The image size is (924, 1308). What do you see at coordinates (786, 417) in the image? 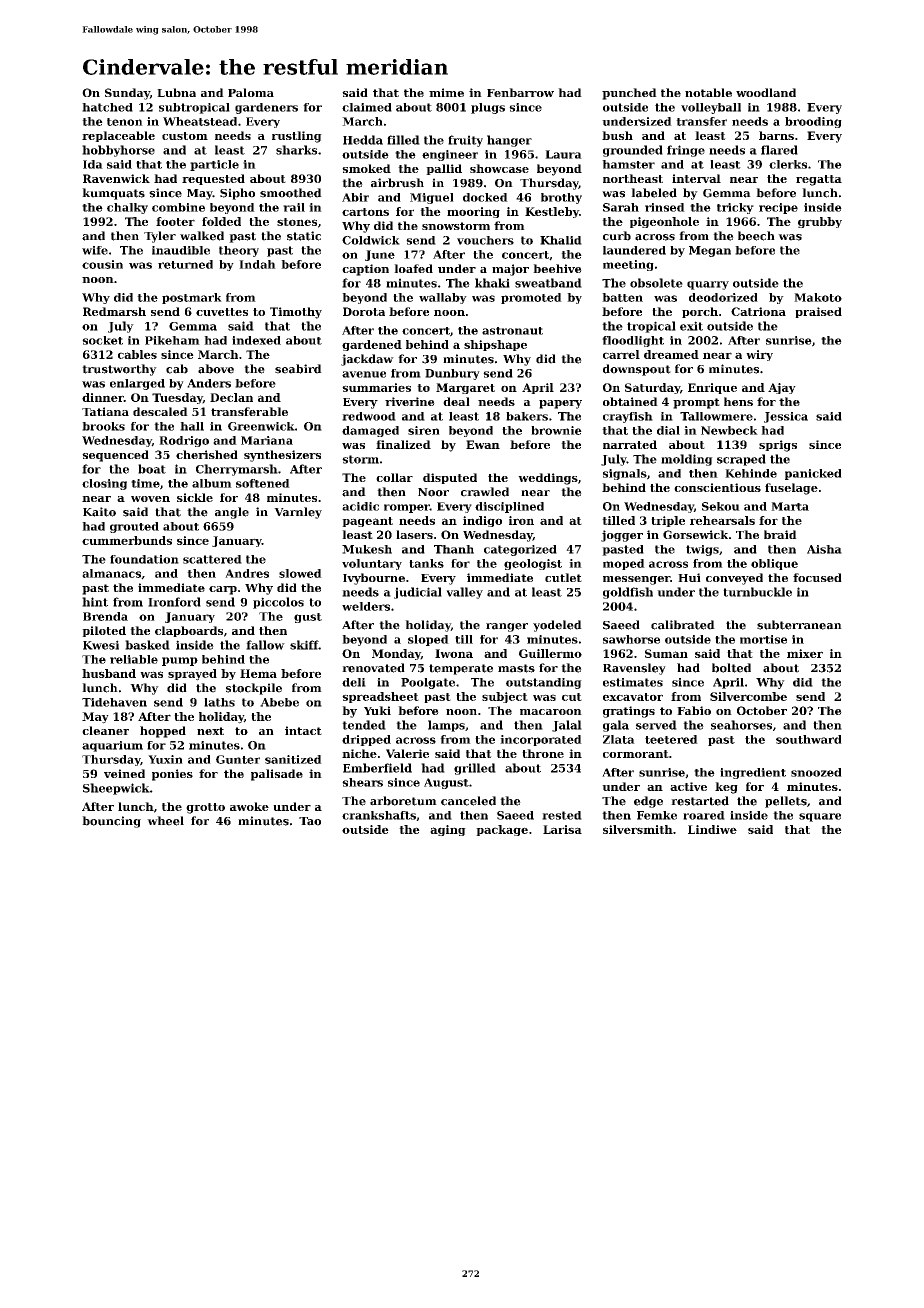
I see `Jessica` at bounding box center [786, 417].
